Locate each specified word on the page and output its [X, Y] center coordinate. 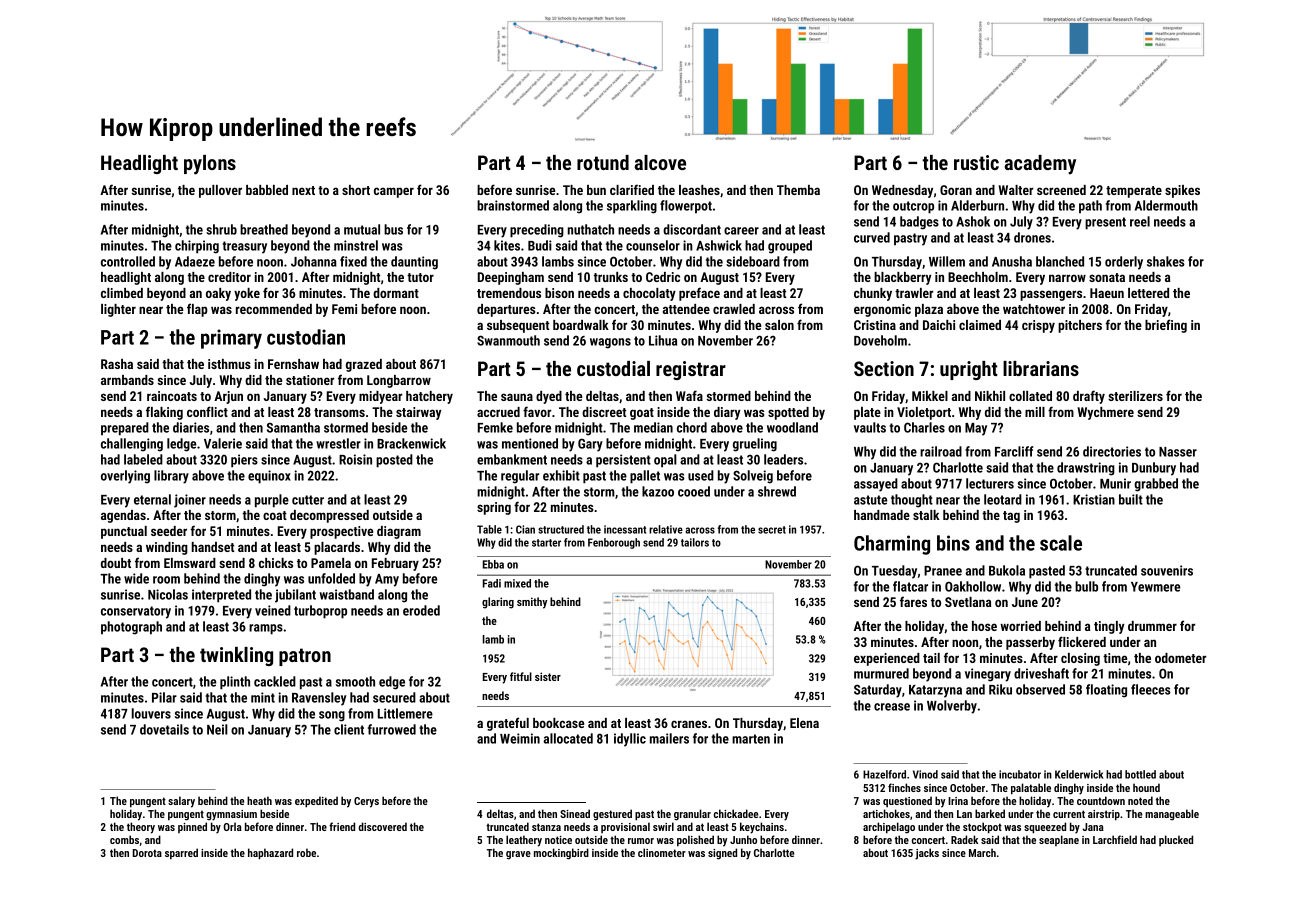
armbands [127, 380]
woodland [792, 427]
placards [337, 548]
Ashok [973, 221]
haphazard [270, 854]
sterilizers [1135, 396]
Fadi [492, 583]
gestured [612, 815]
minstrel [356, 245]
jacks [927, 854]
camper [394, 192]
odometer [1180, 658]
